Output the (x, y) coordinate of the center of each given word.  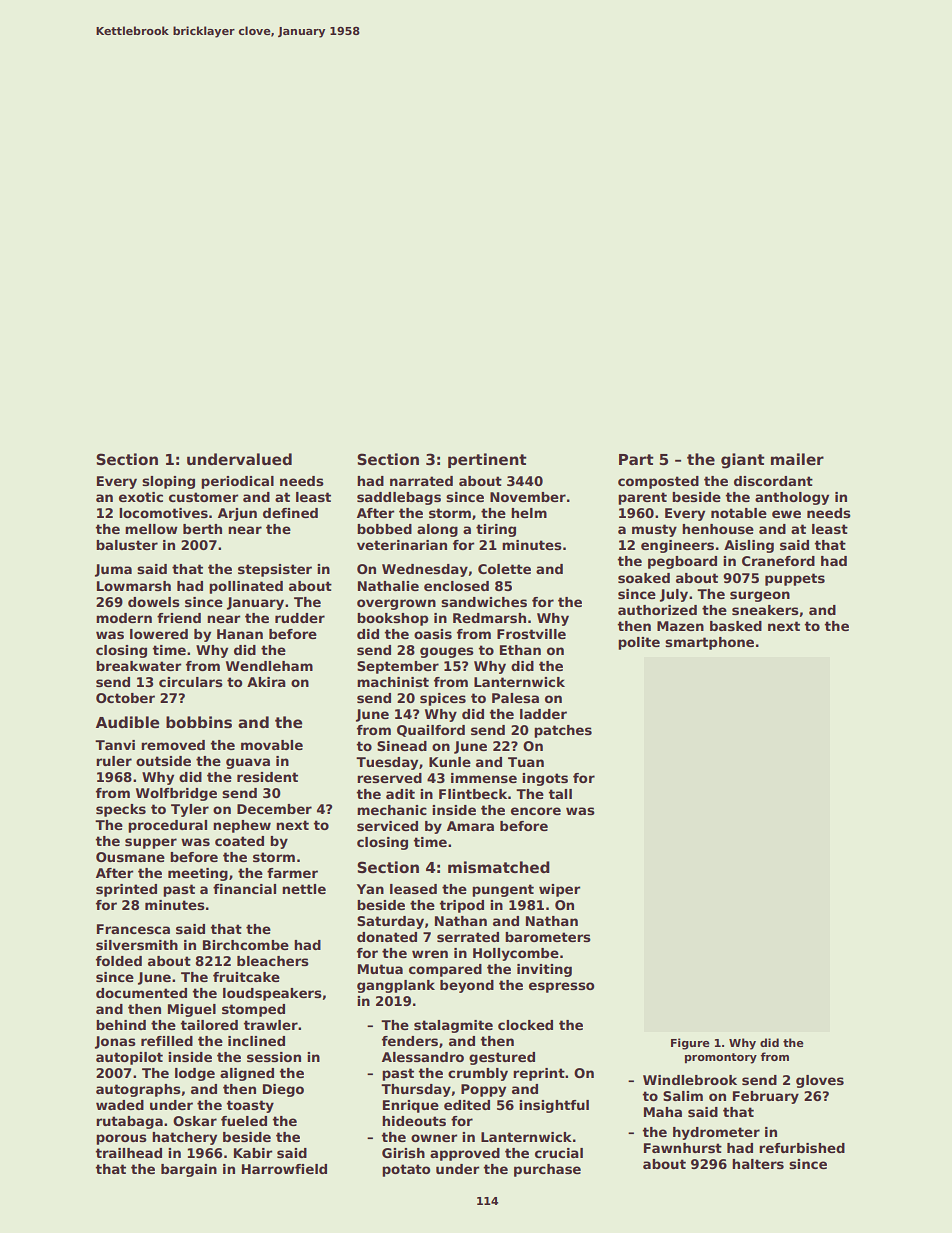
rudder (300, 618)
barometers (548, 937)
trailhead (128, 1153)
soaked (644, 578)
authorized (657, 610)
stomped (253, 1010)
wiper (559, 890)
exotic (141, 497)
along (437, 530)
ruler (114, 761)
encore (536, 811)
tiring (496, 530)
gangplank (396, 986)
